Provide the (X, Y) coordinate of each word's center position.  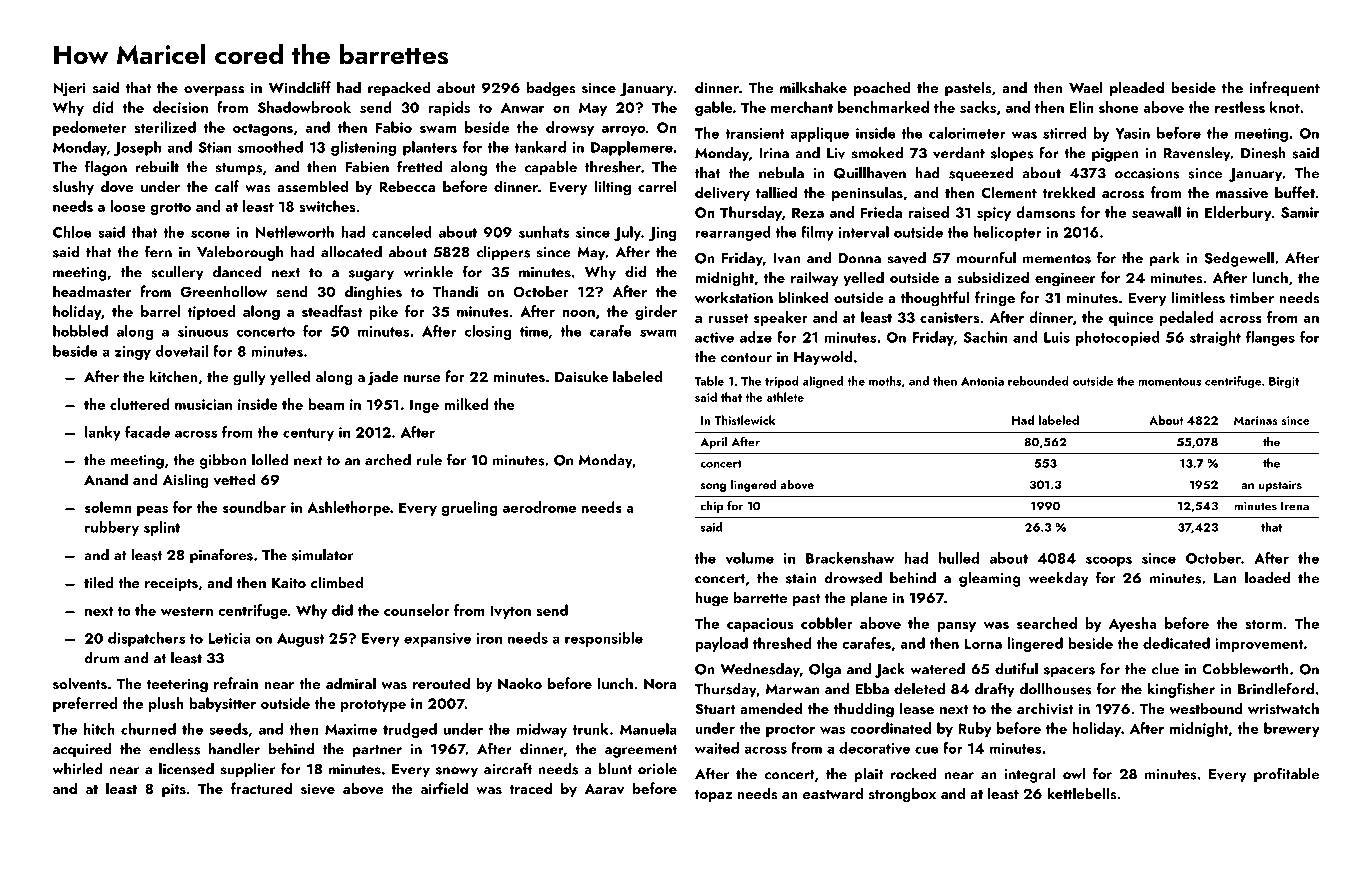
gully (249, 378)
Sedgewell (1239, 259)
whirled (78, 769)
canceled (402, 232)
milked (466, 404)
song (713, 487)
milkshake (813, 87)
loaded (1267, 578)
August (300, 640)
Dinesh (1263, 153)
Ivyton (511, 612)
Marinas (1256, 420)
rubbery (112, 528)
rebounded (1038, 381)
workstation (734, 297)
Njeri (69, 89)
